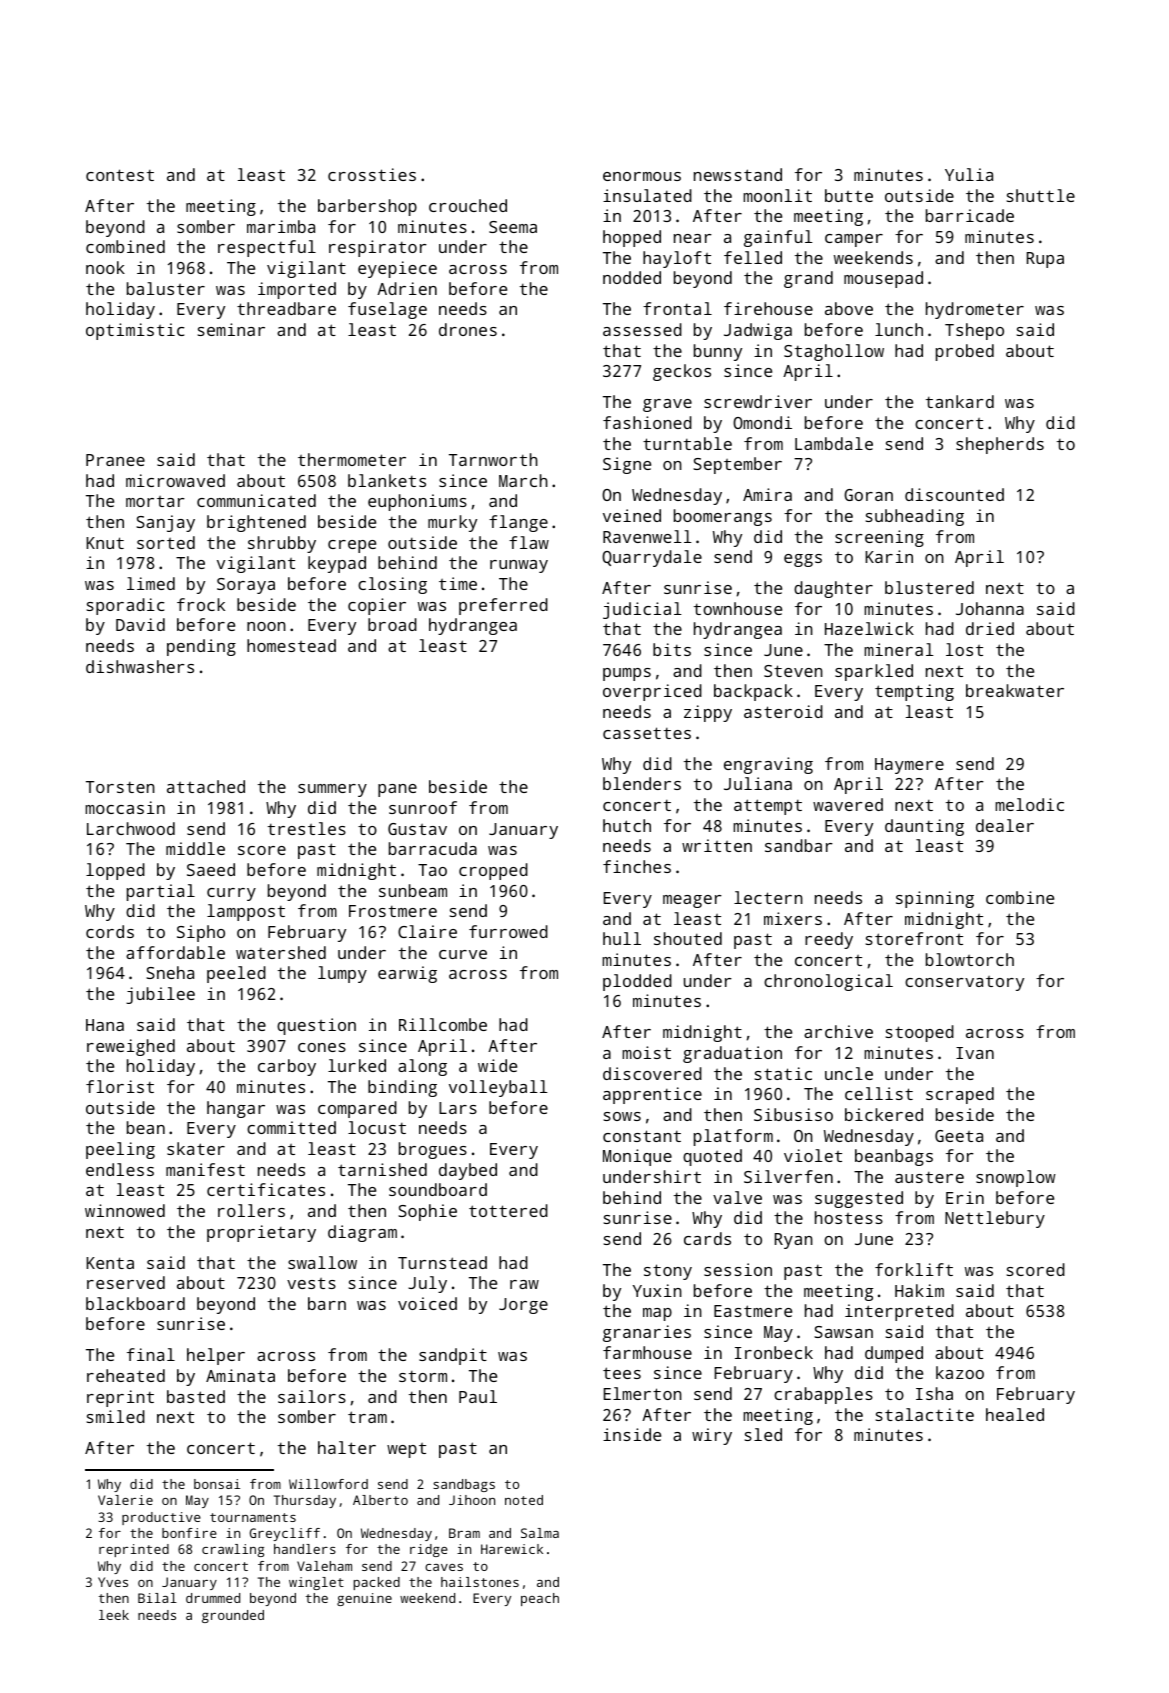 The width and height of the document is (1169, 1693). I want to click on Lambdale, so click(834, 443).
